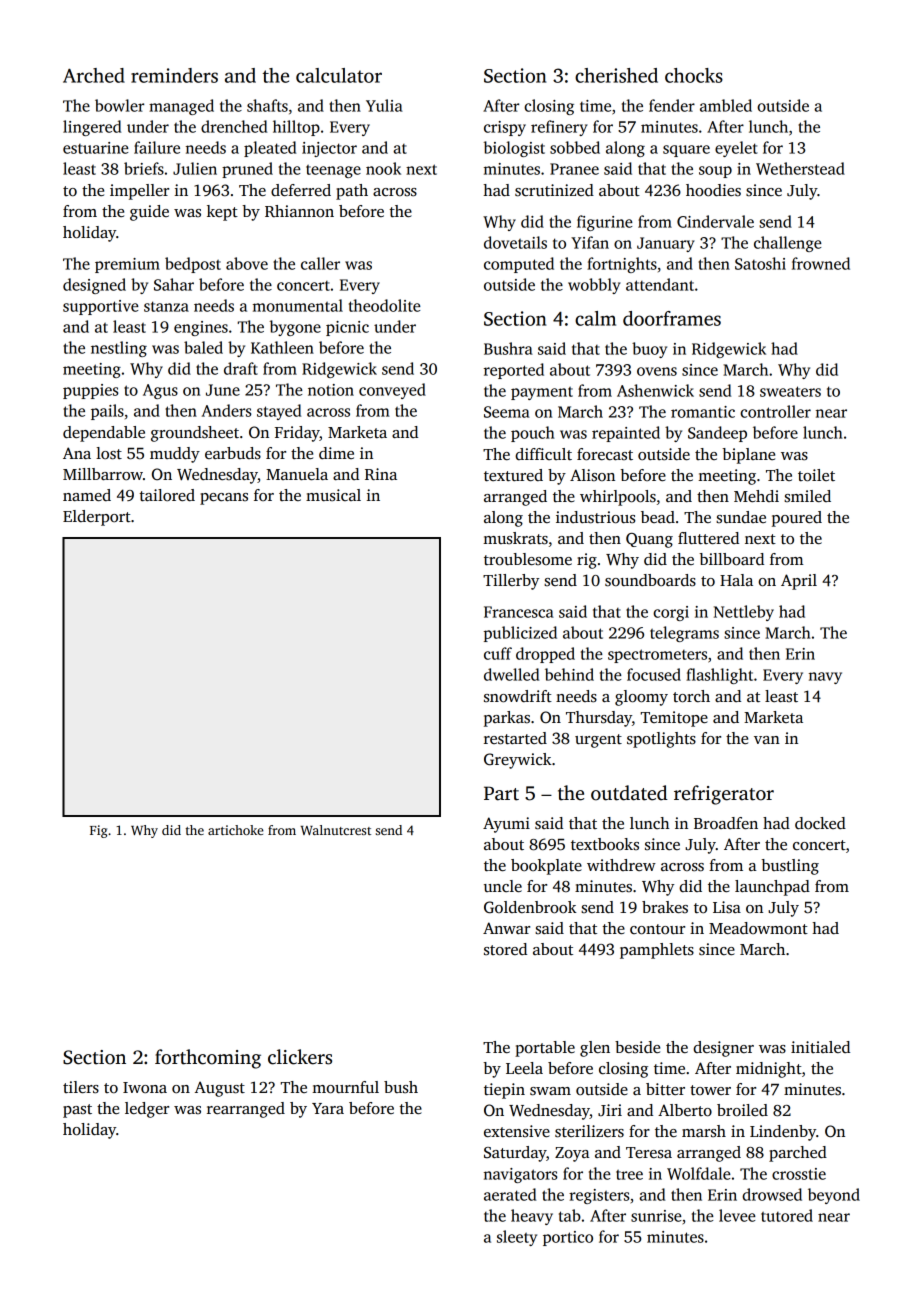 Image resolution: width=924 pixels, height=1308 pixels. I want to click on Yara, so click(328, 1108).
